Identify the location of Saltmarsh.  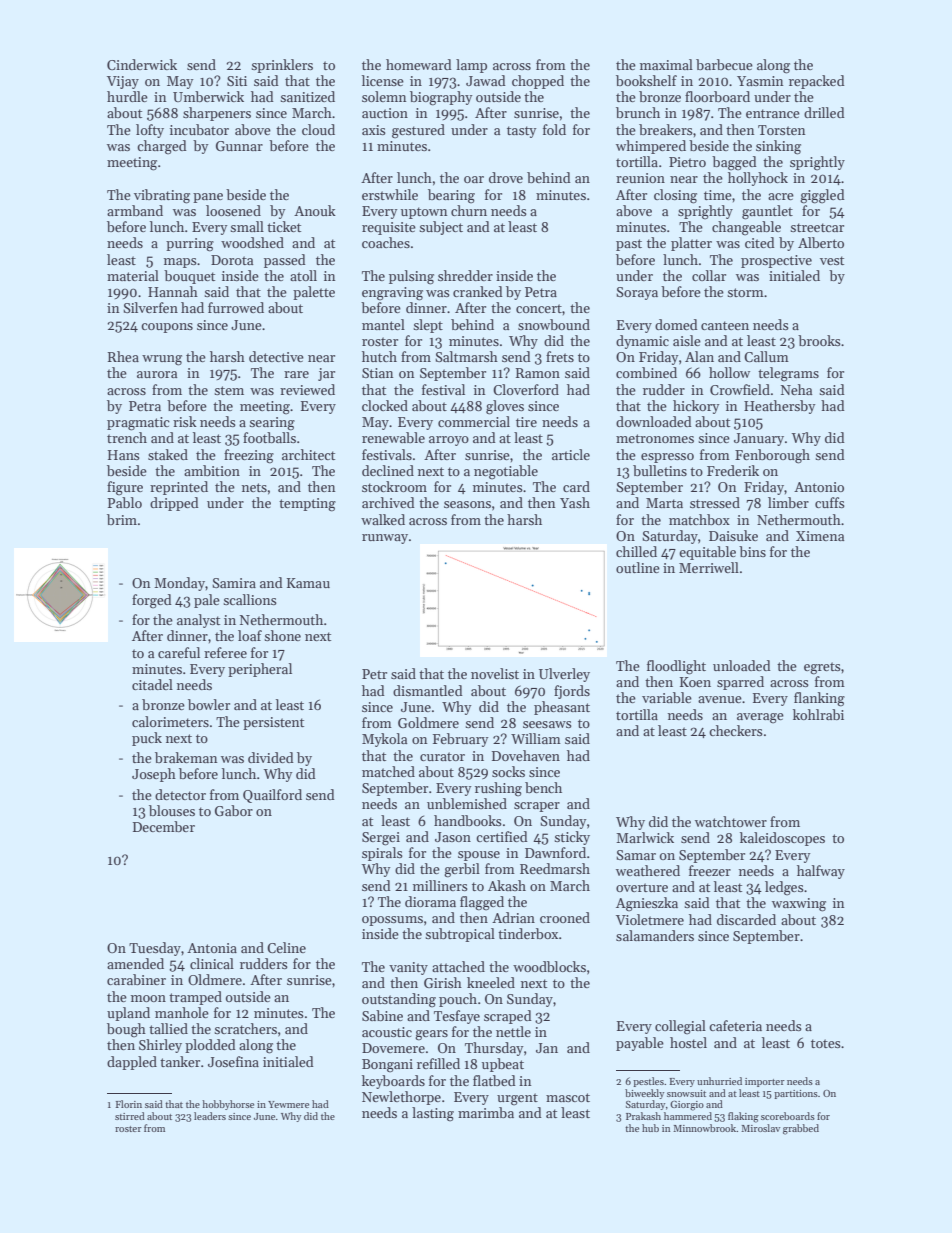
(466, 356).
